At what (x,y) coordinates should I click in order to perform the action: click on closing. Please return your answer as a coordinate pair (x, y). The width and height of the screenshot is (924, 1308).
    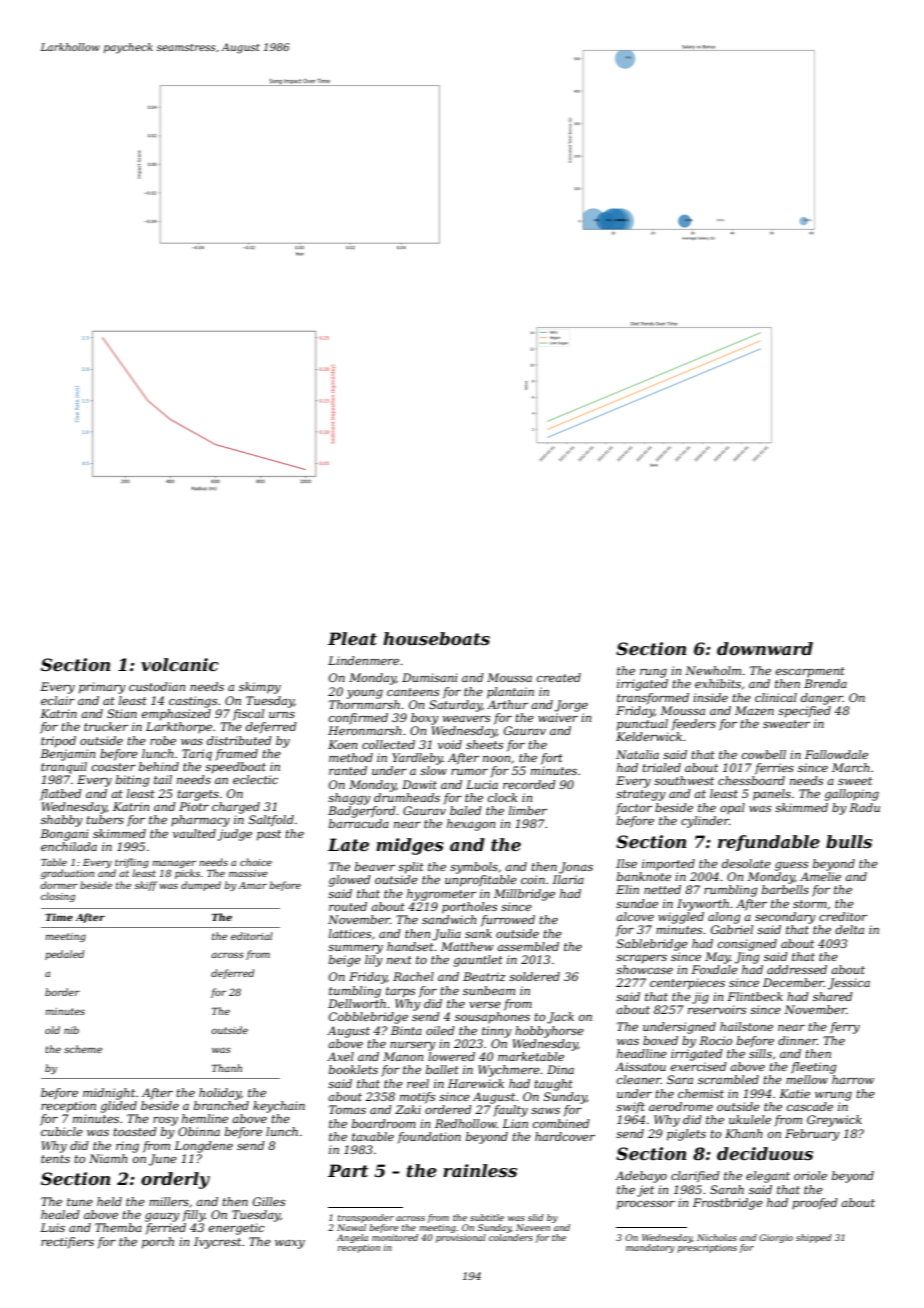
    Looking at the image, I should click on (58, 897).
